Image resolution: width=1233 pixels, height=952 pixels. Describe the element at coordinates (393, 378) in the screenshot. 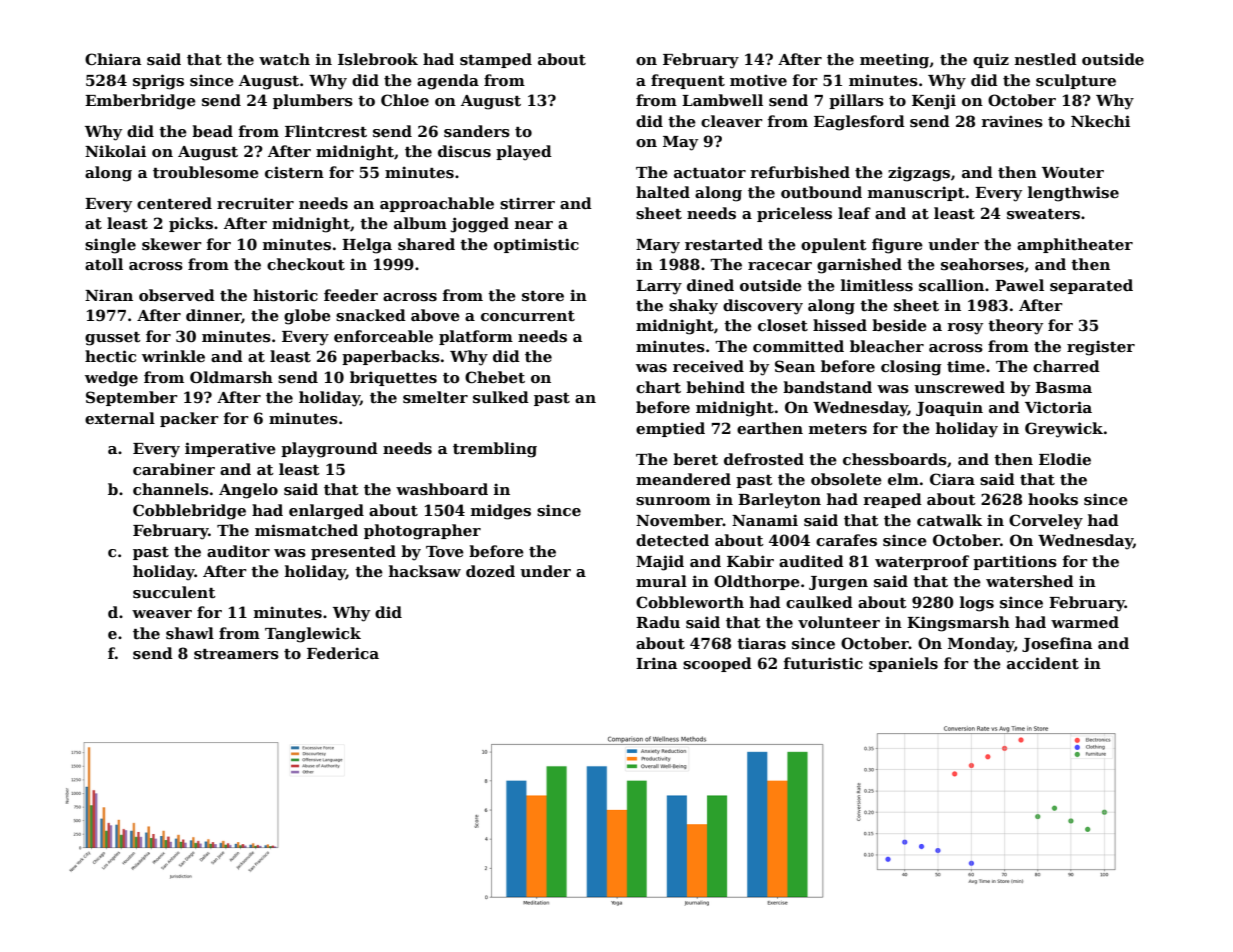

I see `briquettes` at that location.
